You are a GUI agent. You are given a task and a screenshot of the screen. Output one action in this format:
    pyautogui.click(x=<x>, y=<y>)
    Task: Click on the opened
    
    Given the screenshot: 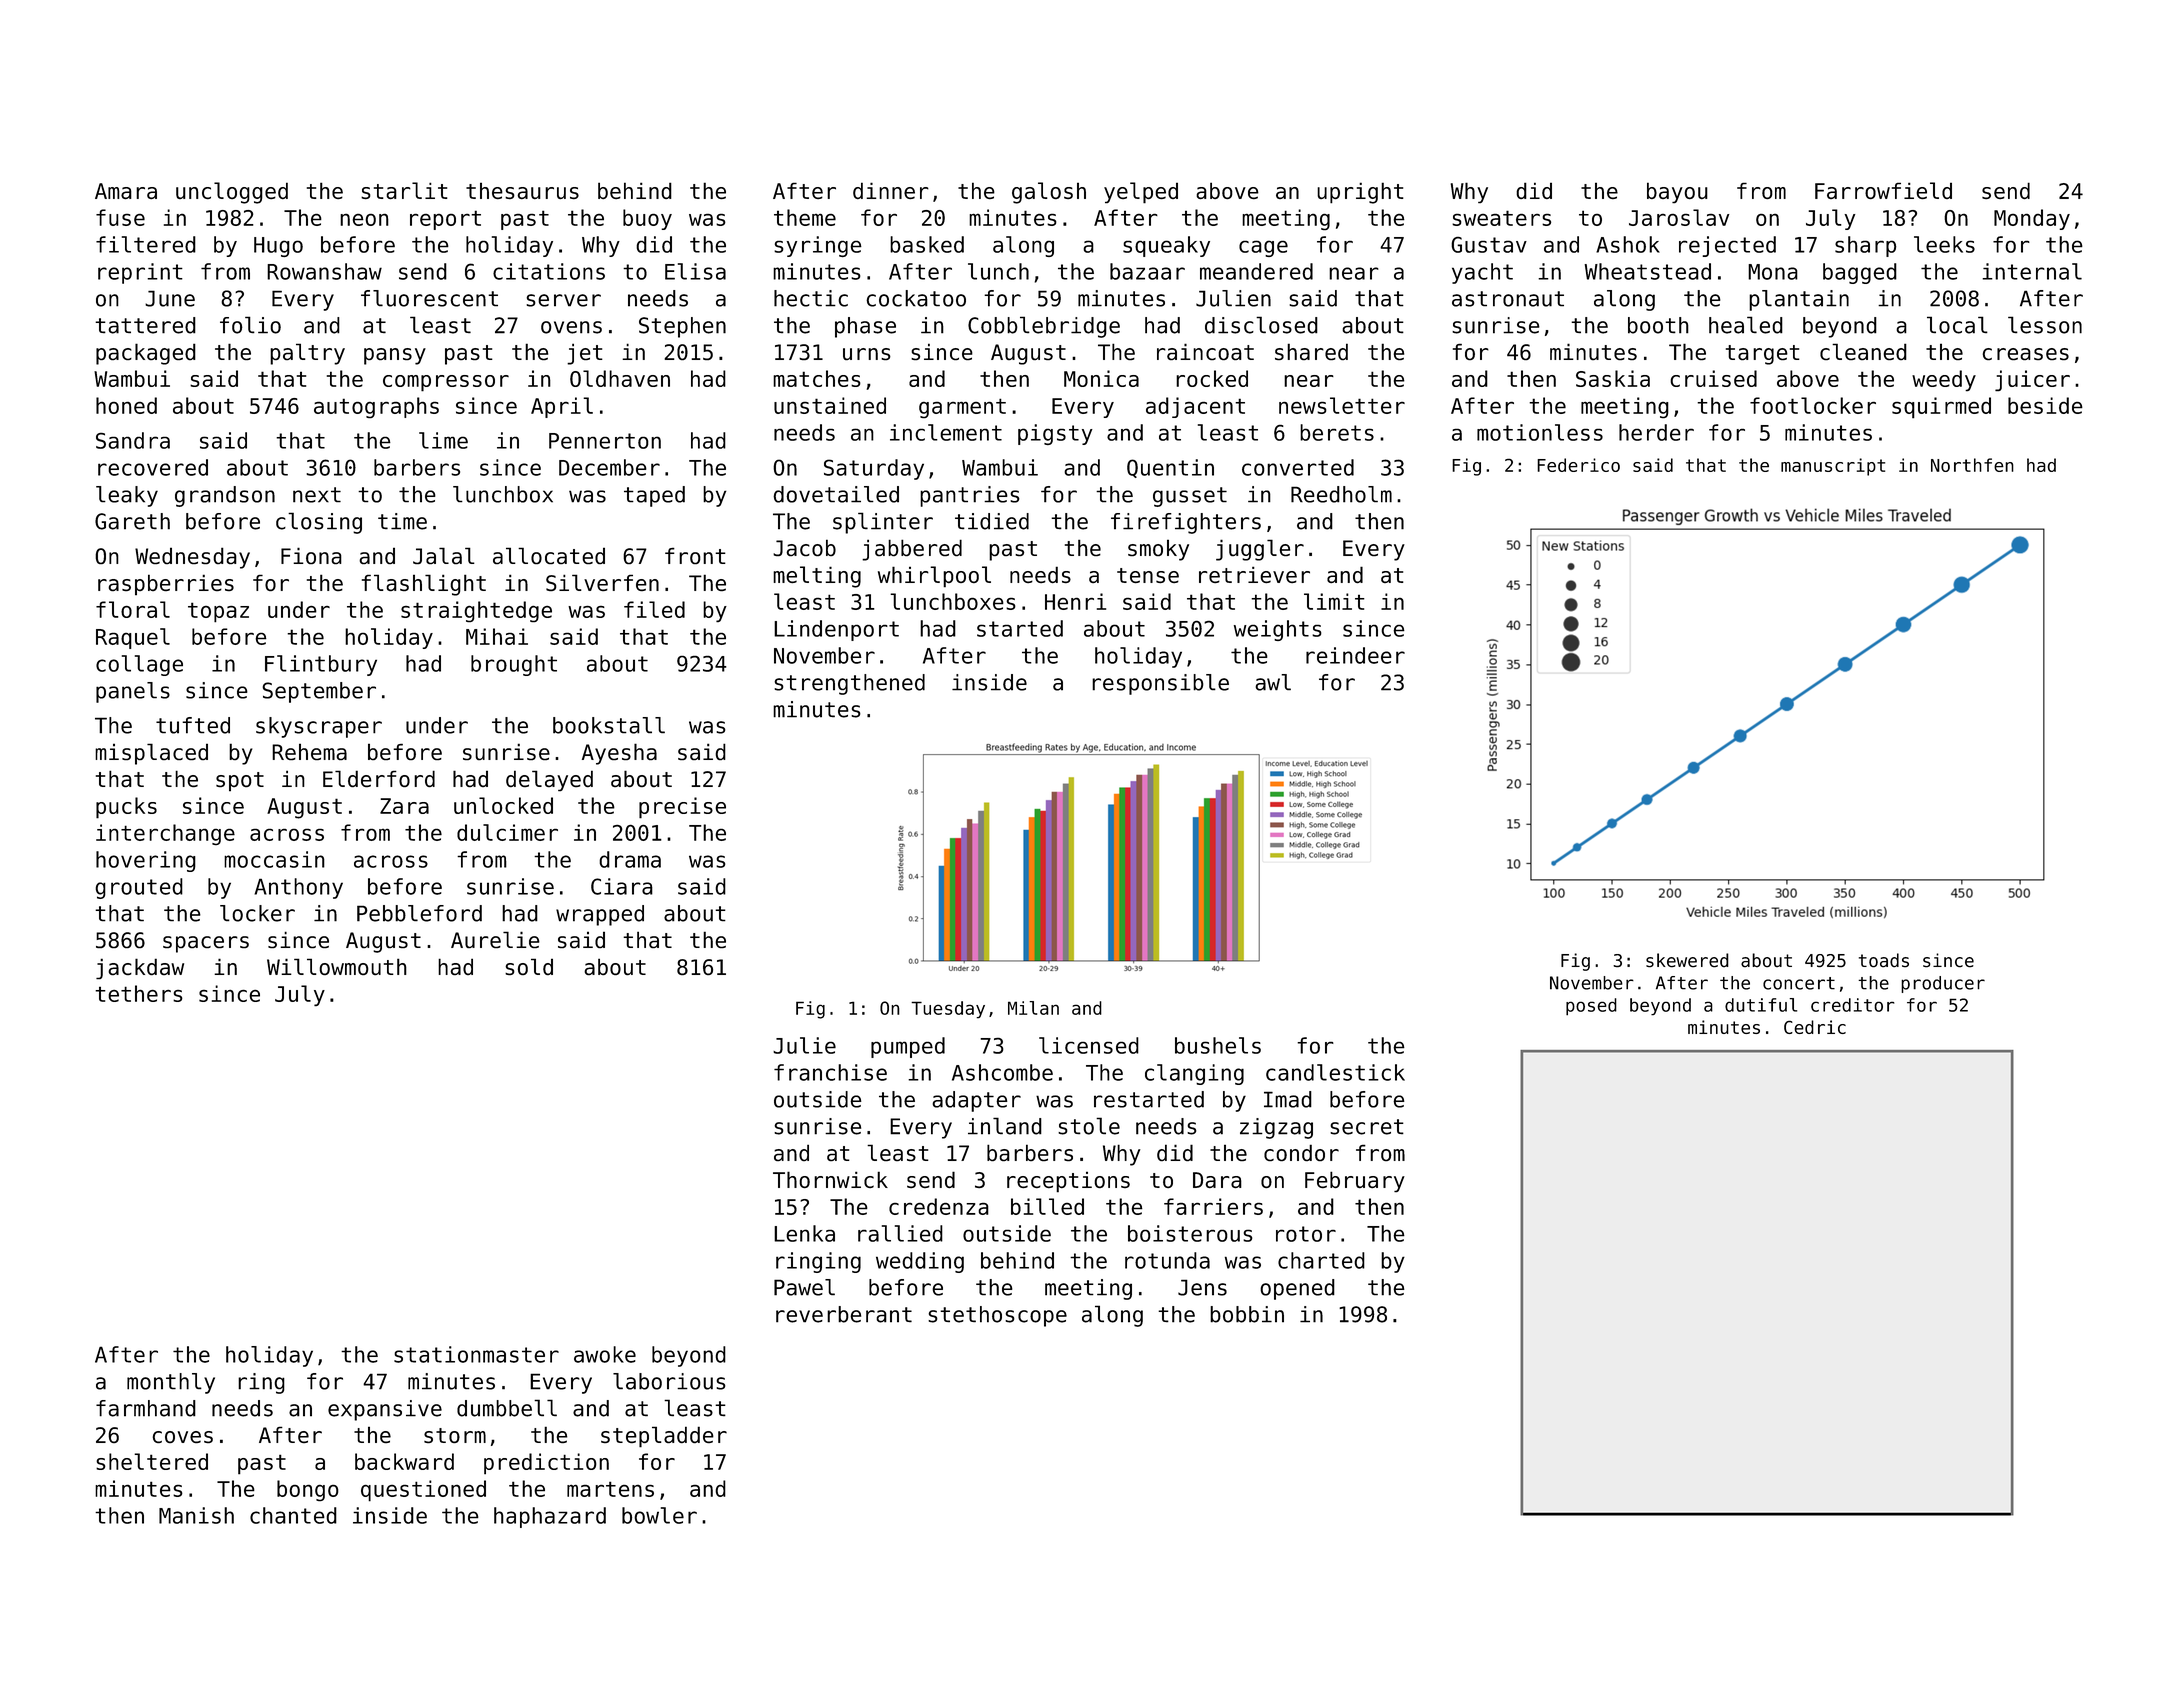 What is the action you would take?
    pyautogui.click(x=1297, y=1289)
